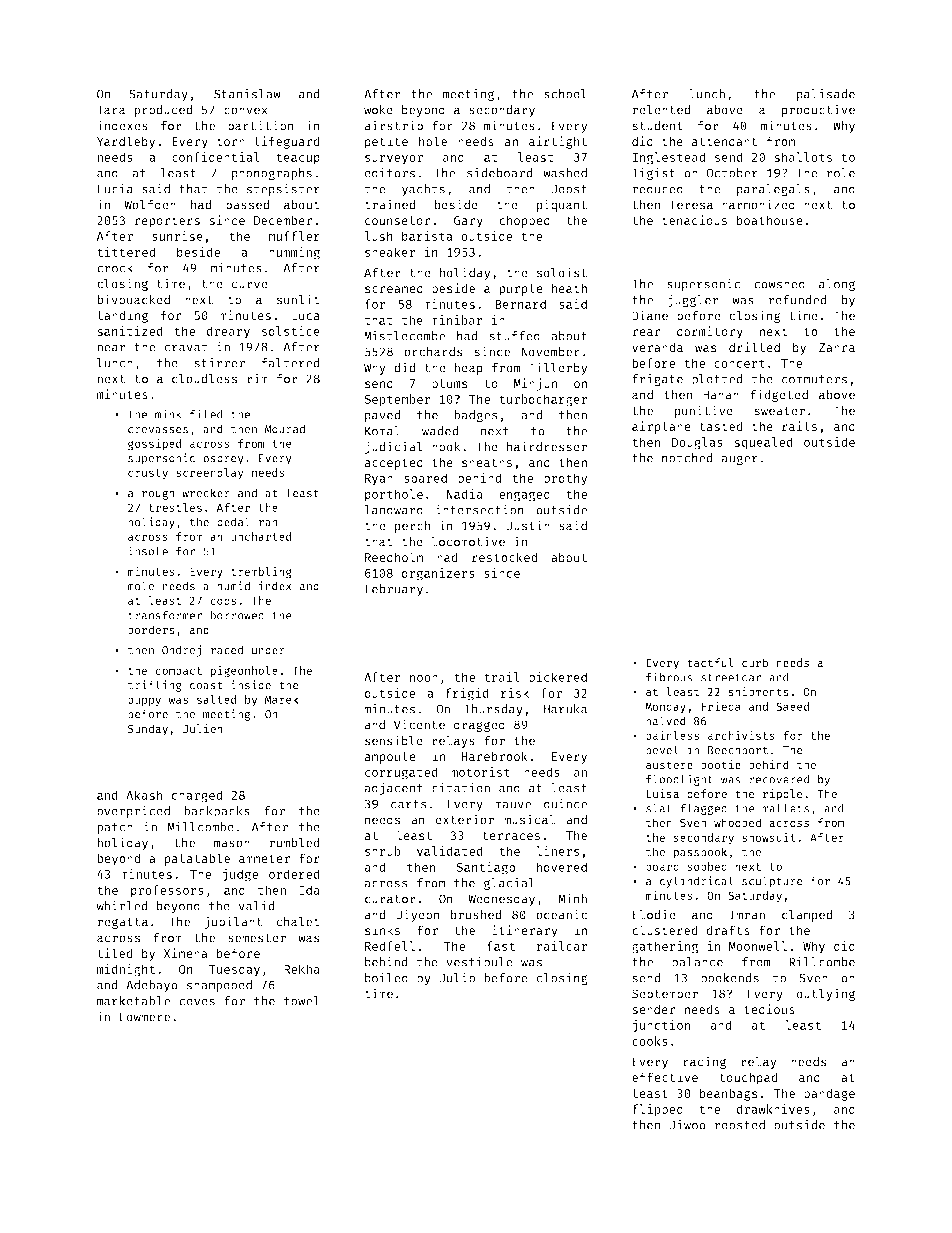 Image resolution: width=952 pixels, height=1233 pixels. Describe the element at coordinates (404, 336) in the screenshot. I see `Mistlecombe` at that location.
